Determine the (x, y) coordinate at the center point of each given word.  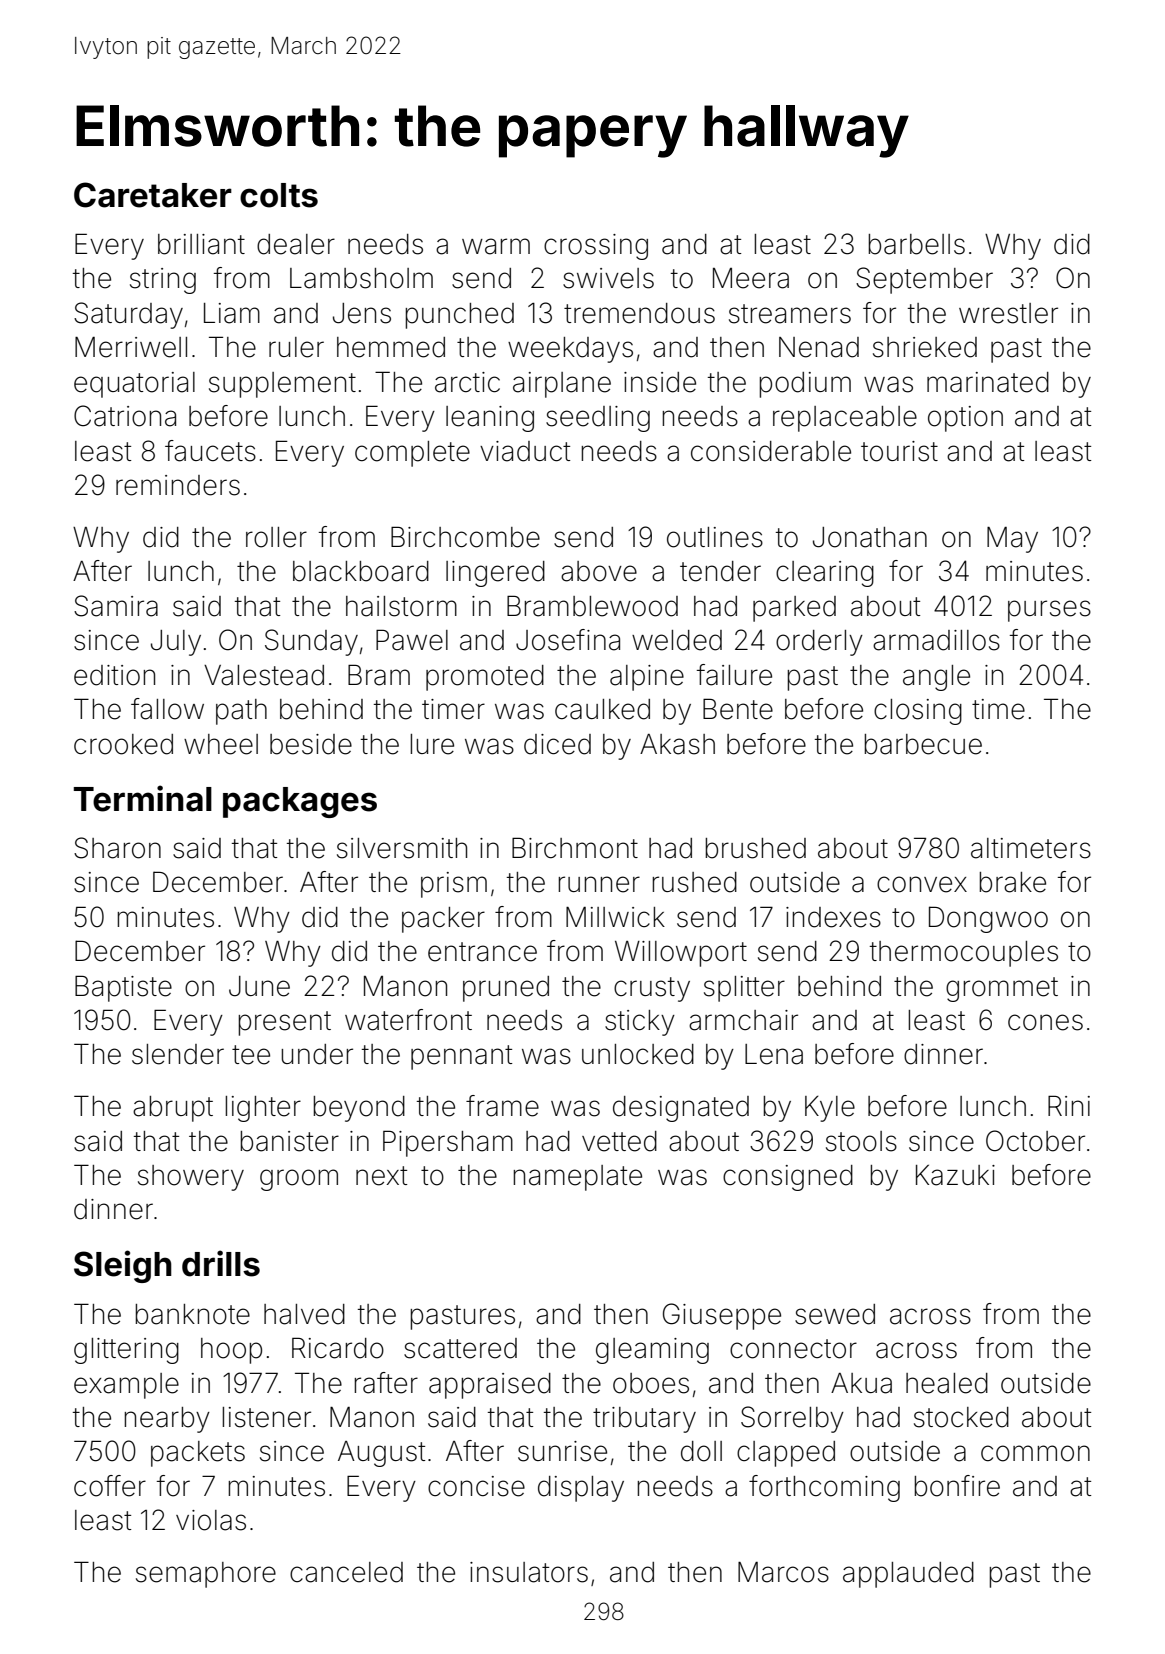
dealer (296, 244)
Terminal (143, 798)
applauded (908, 1575)
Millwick (615, 917)
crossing (596, 247)
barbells (916, 244)
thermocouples (964, 954)
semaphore (206, 1575)
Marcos (783, 1572)
